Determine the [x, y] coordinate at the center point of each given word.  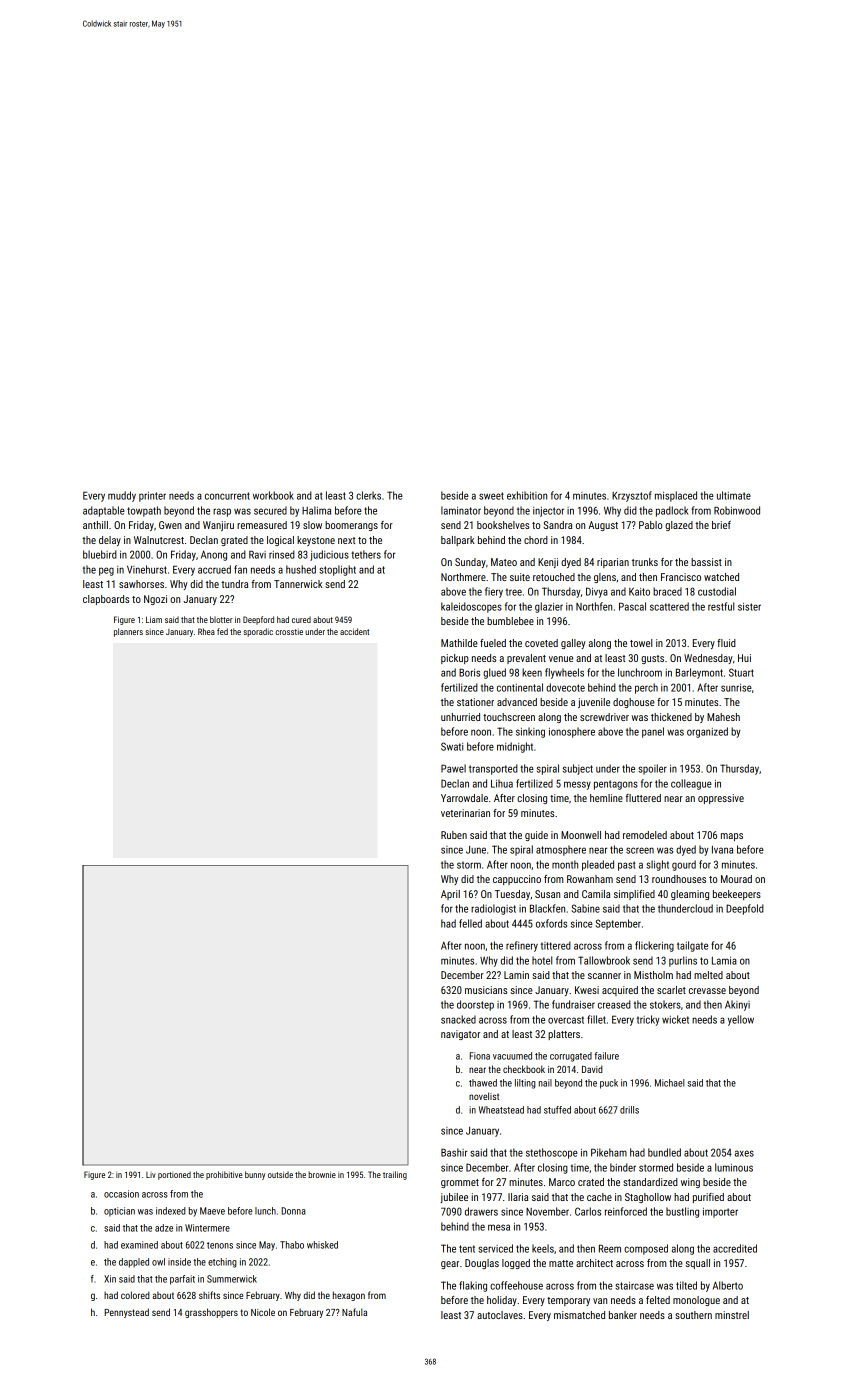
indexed [171, 1211]
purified [708, 1198]
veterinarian [465, 813]
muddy [122, 496]
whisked [322, 1245]
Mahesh [723, 717]
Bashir [454, 1152]
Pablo [650, 525]
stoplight [337, 570]
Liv [151, 1175]
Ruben [454, 835]
